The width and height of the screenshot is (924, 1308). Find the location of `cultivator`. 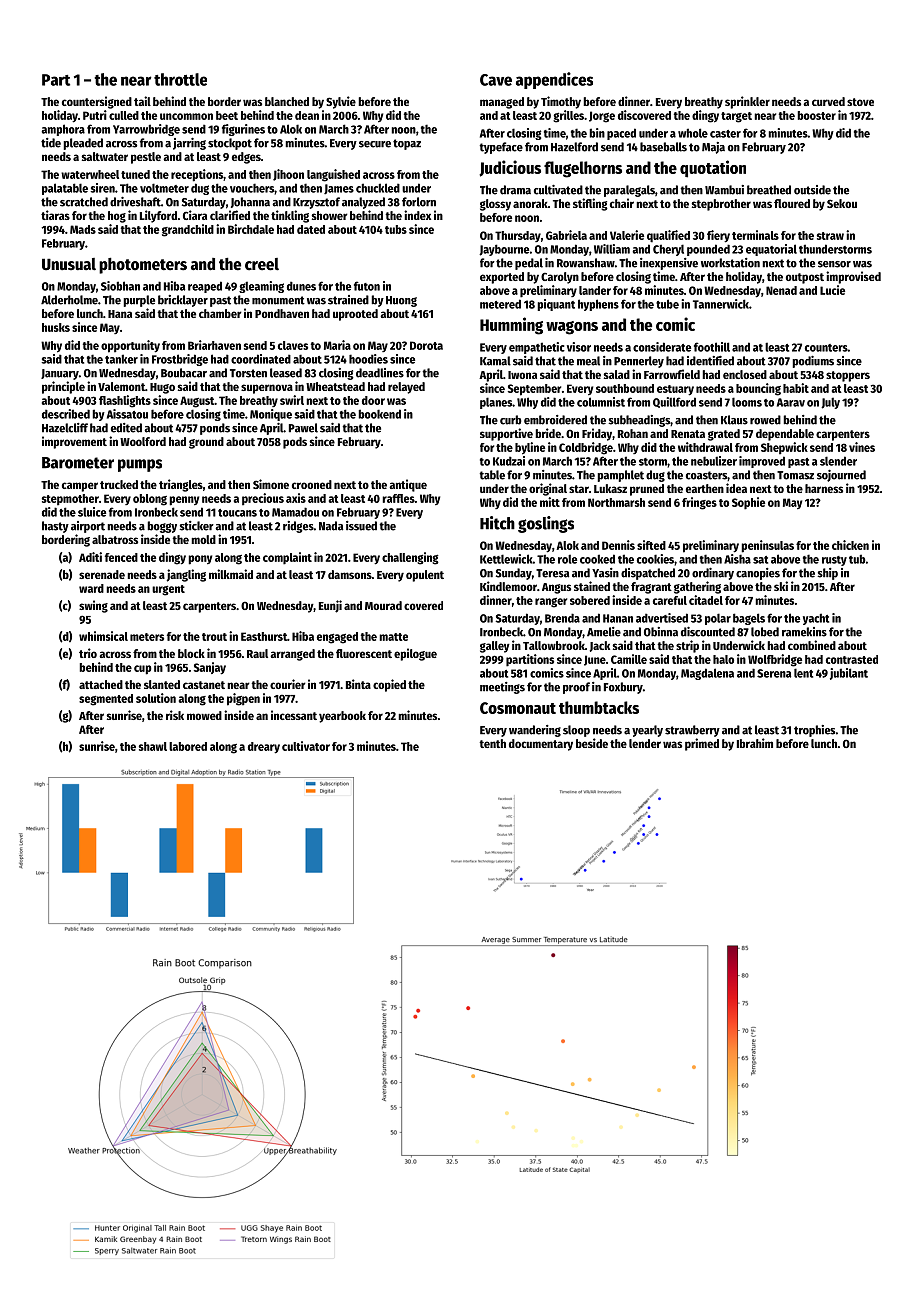

cultivator is located at coordinates (306, 746).
